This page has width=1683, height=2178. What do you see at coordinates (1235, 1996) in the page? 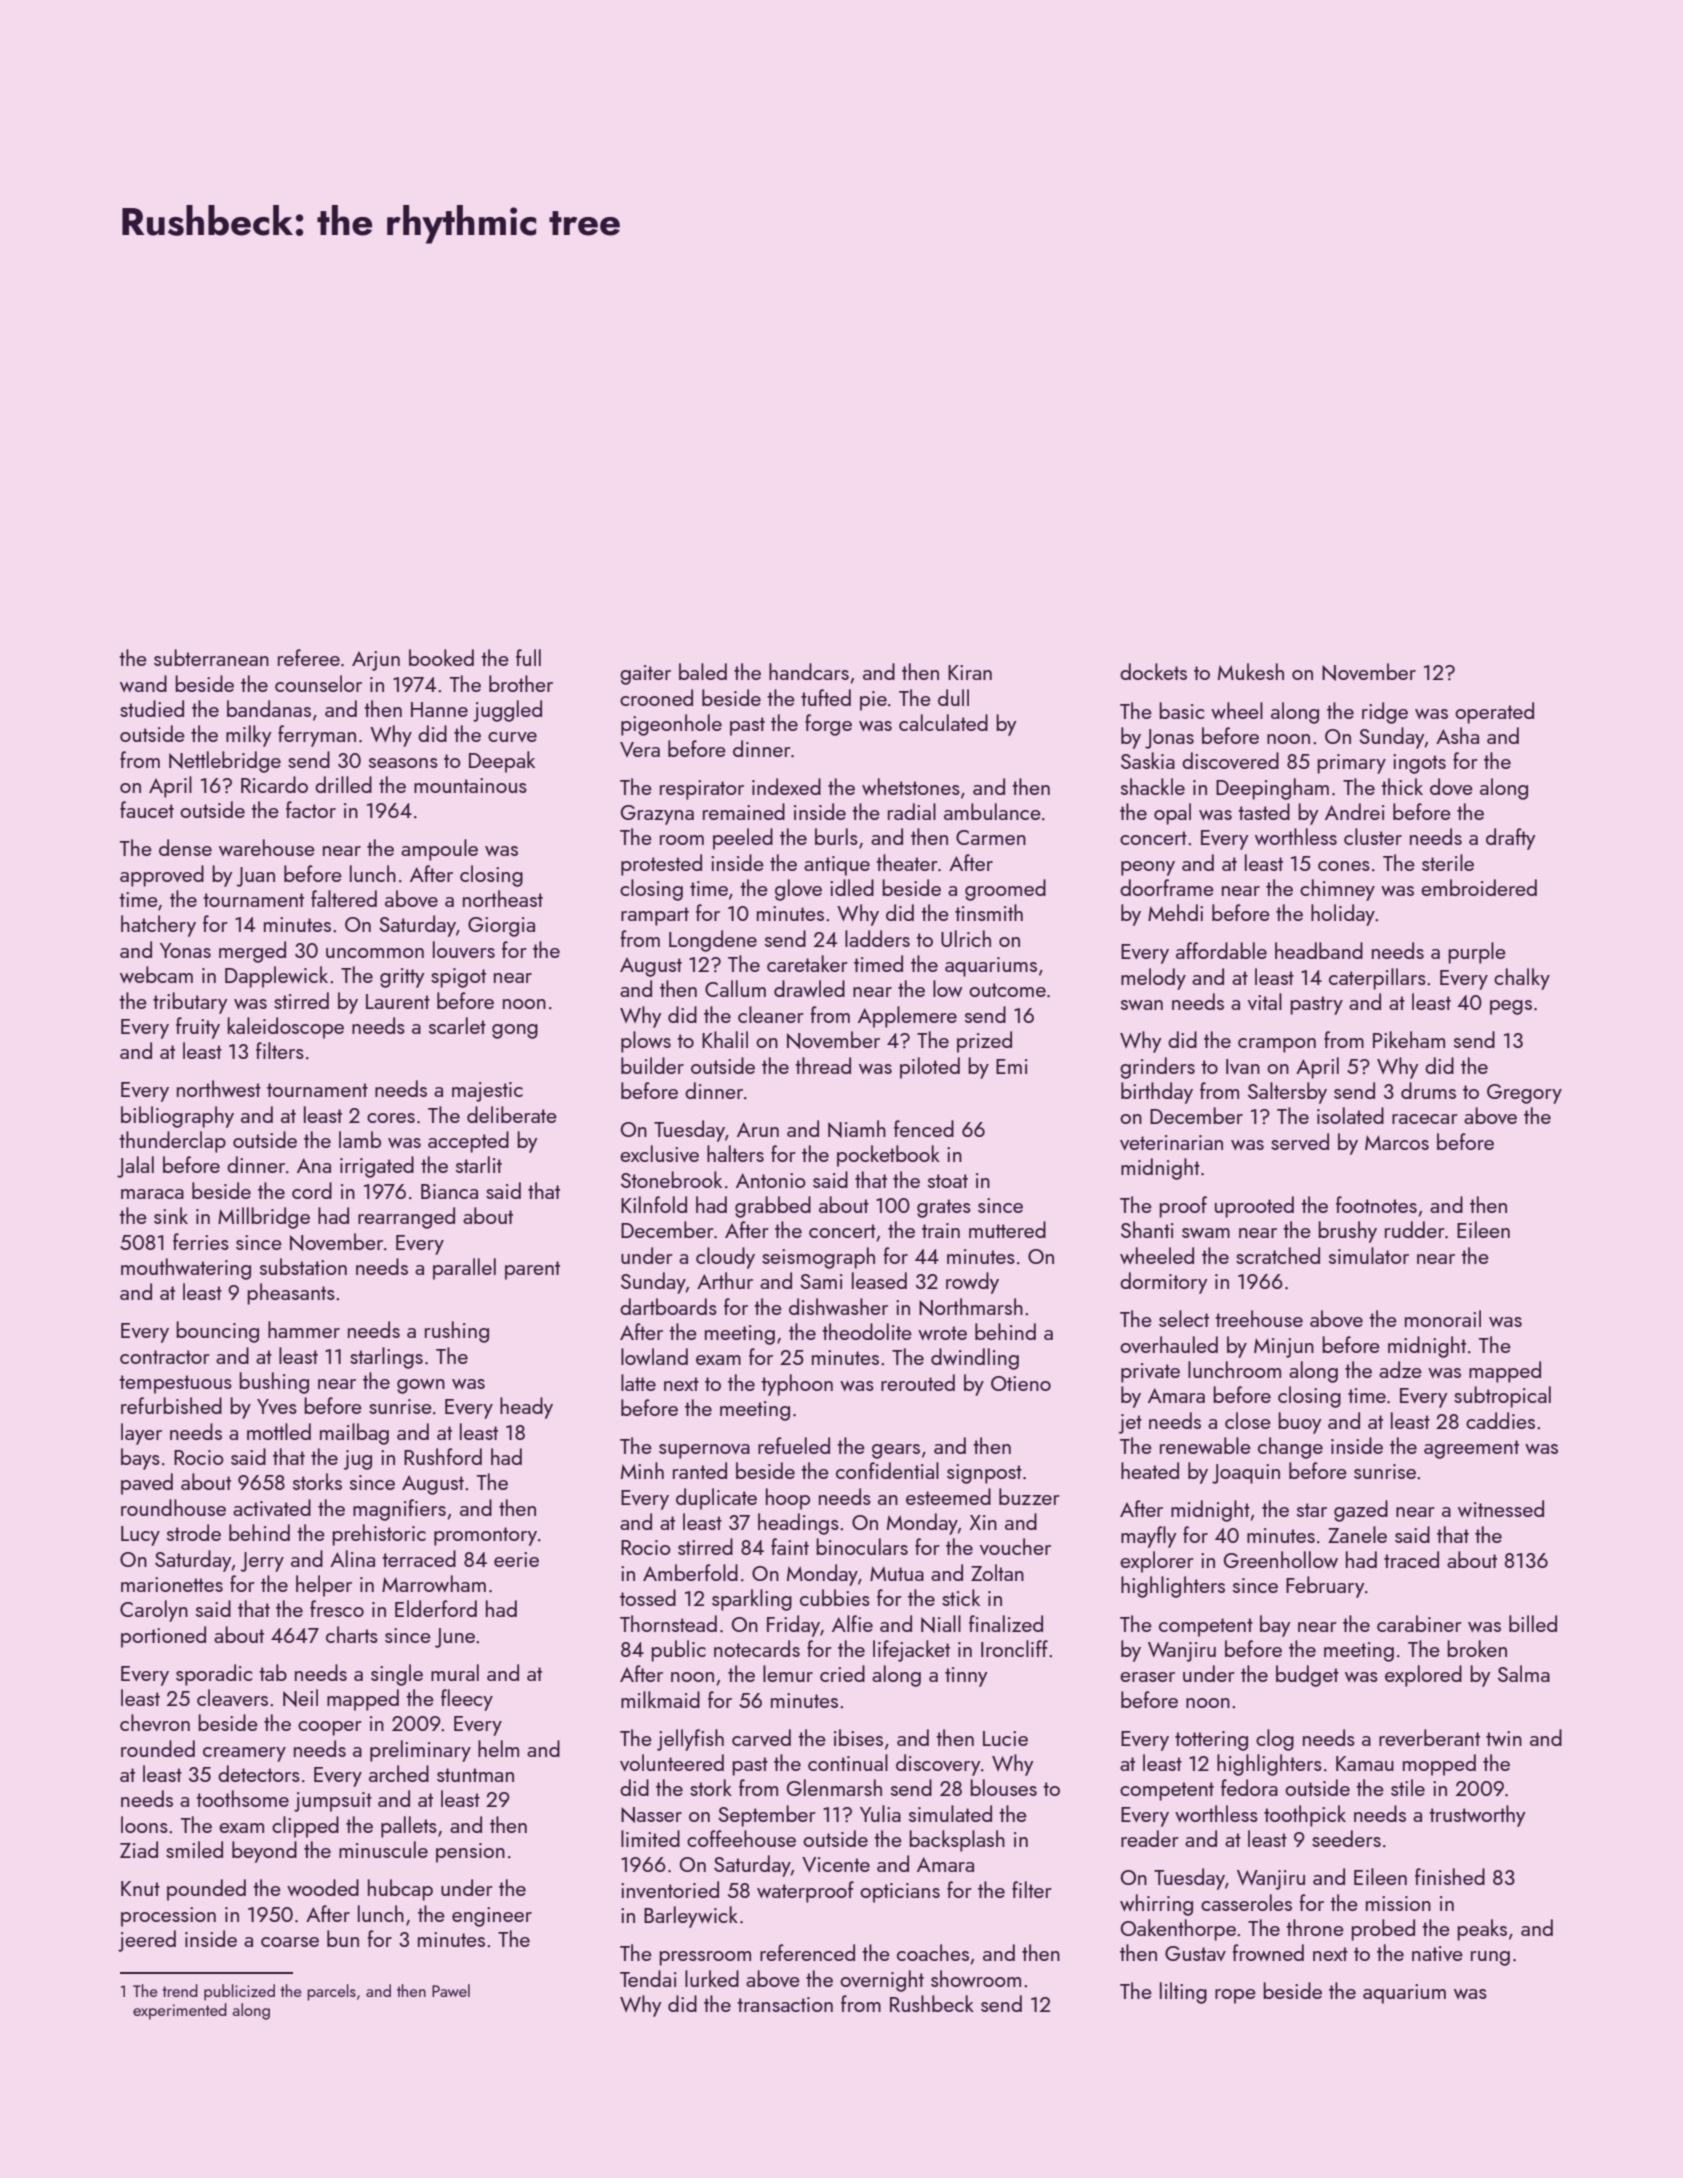
I see `rope` at bounding box center [1235, 1996].
